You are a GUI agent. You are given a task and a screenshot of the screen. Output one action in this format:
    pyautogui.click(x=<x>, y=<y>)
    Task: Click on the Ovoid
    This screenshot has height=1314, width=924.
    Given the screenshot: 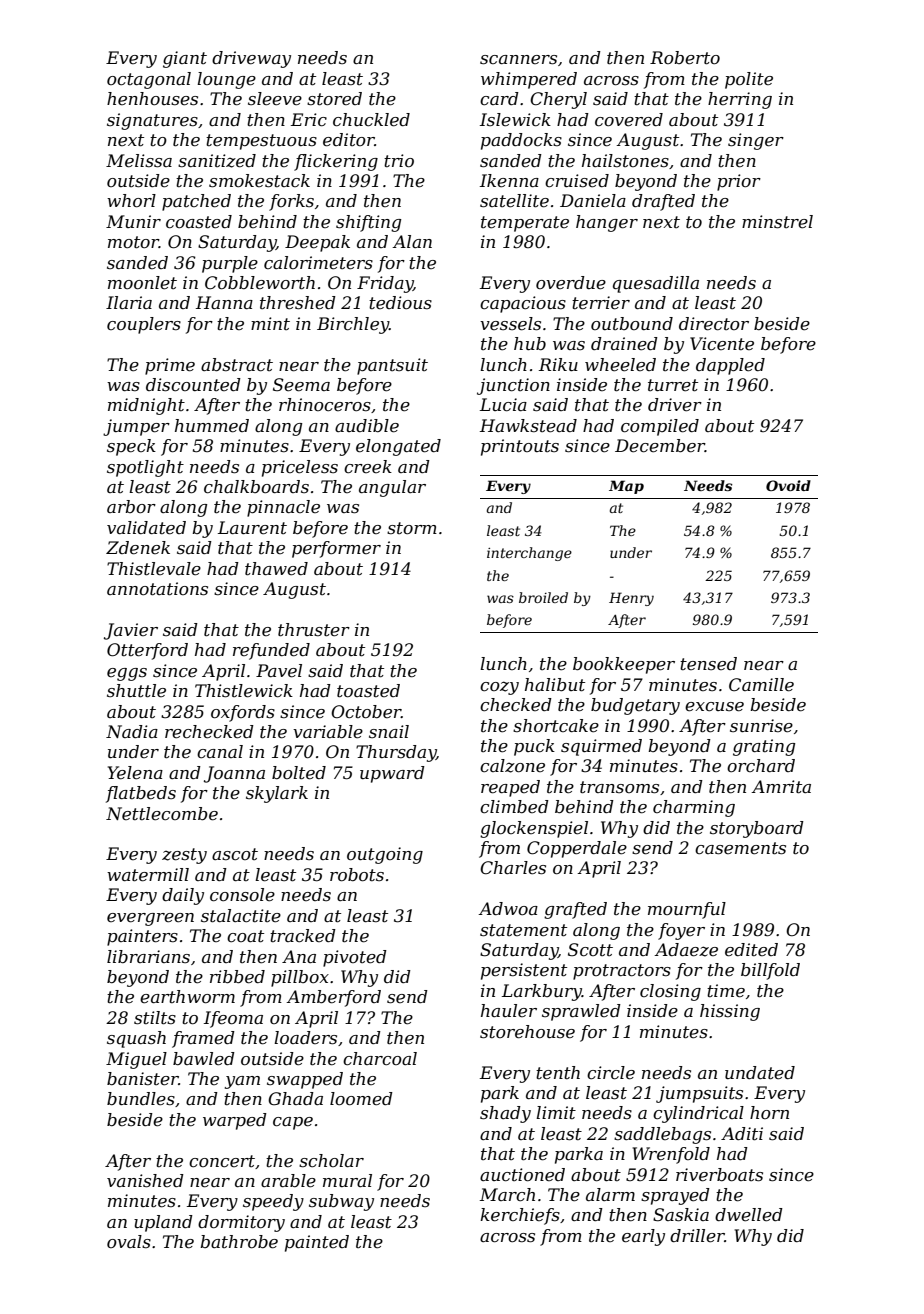 What is the action you would take?
    pyautogui.click(x=788, y=485)
